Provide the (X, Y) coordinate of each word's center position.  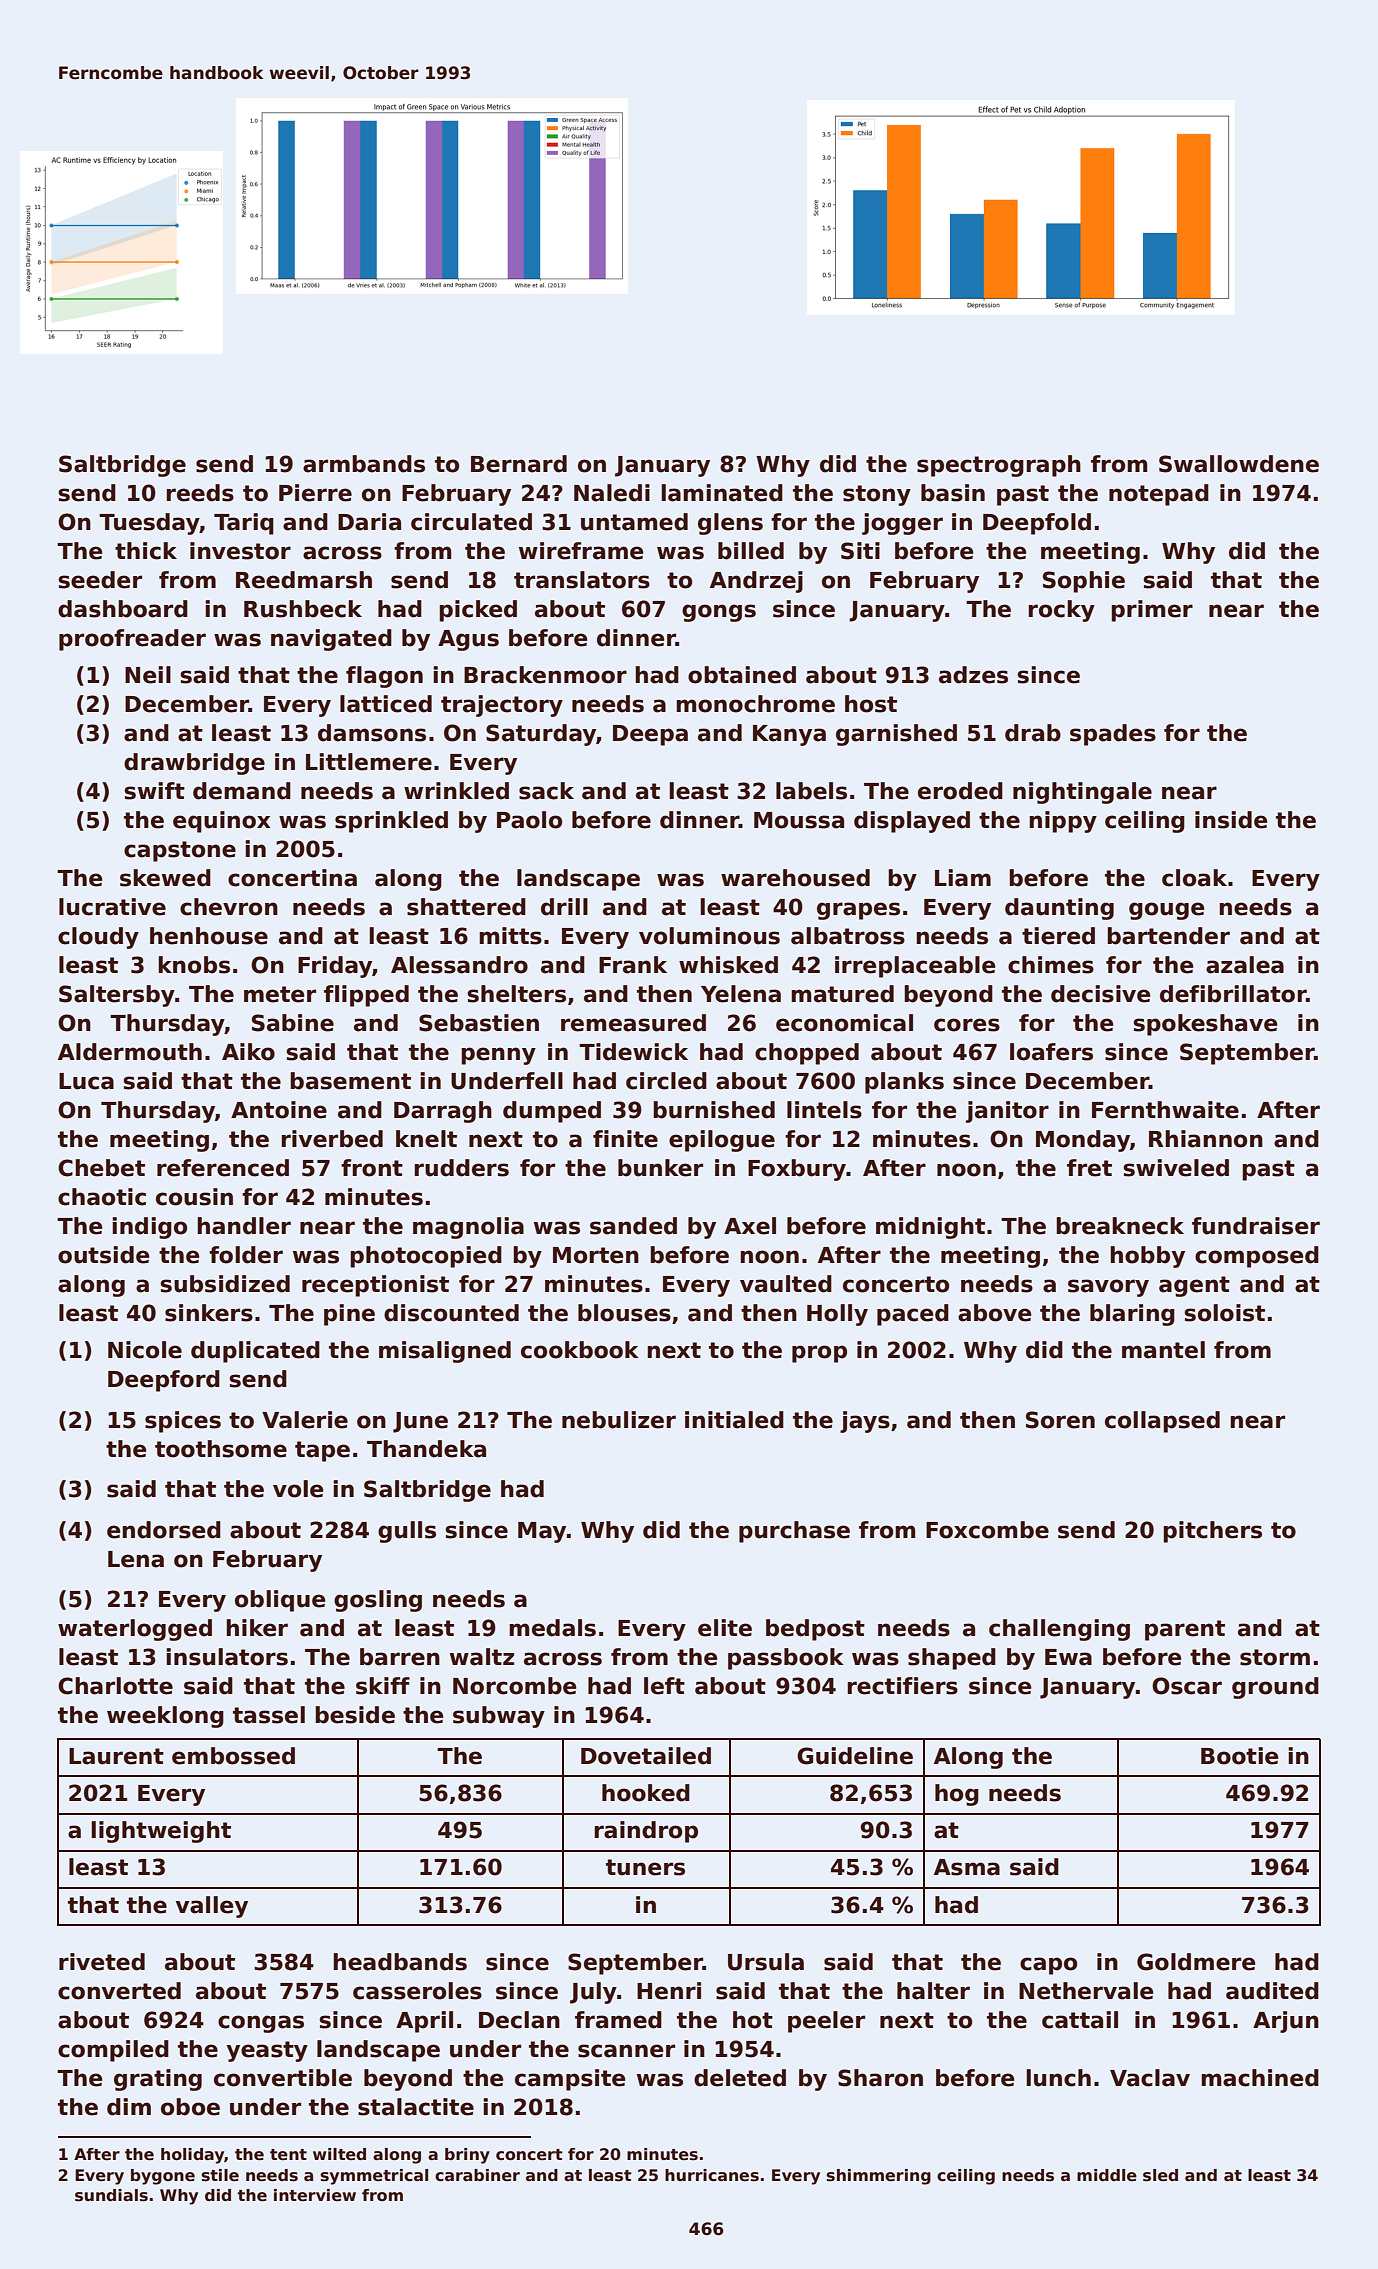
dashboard (123, 609)
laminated (722, 493)
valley (211, 1907)
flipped (366, 996)
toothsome (221, 1449)
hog (957, 1795)
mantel (1163, 1350)
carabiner (477, 2175)
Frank (633, 965)
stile (220, 2175)
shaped (952, 1659)
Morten (596, 1255)
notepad (1159, 495)
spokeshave (1205, 1025)
